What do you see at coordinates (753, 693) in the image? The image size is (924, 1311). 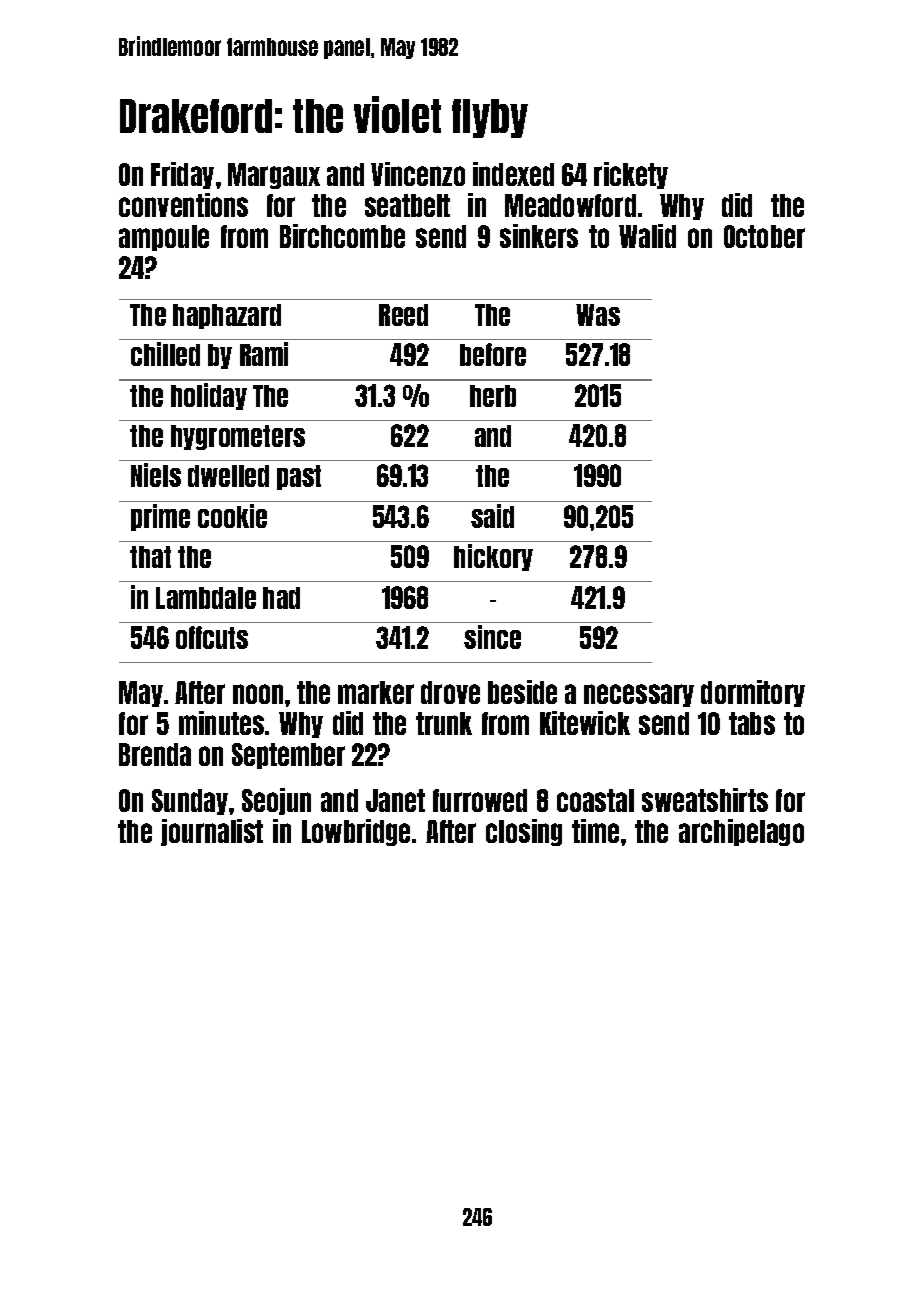 I see `dormitory` at bounding box center [753, 693].
